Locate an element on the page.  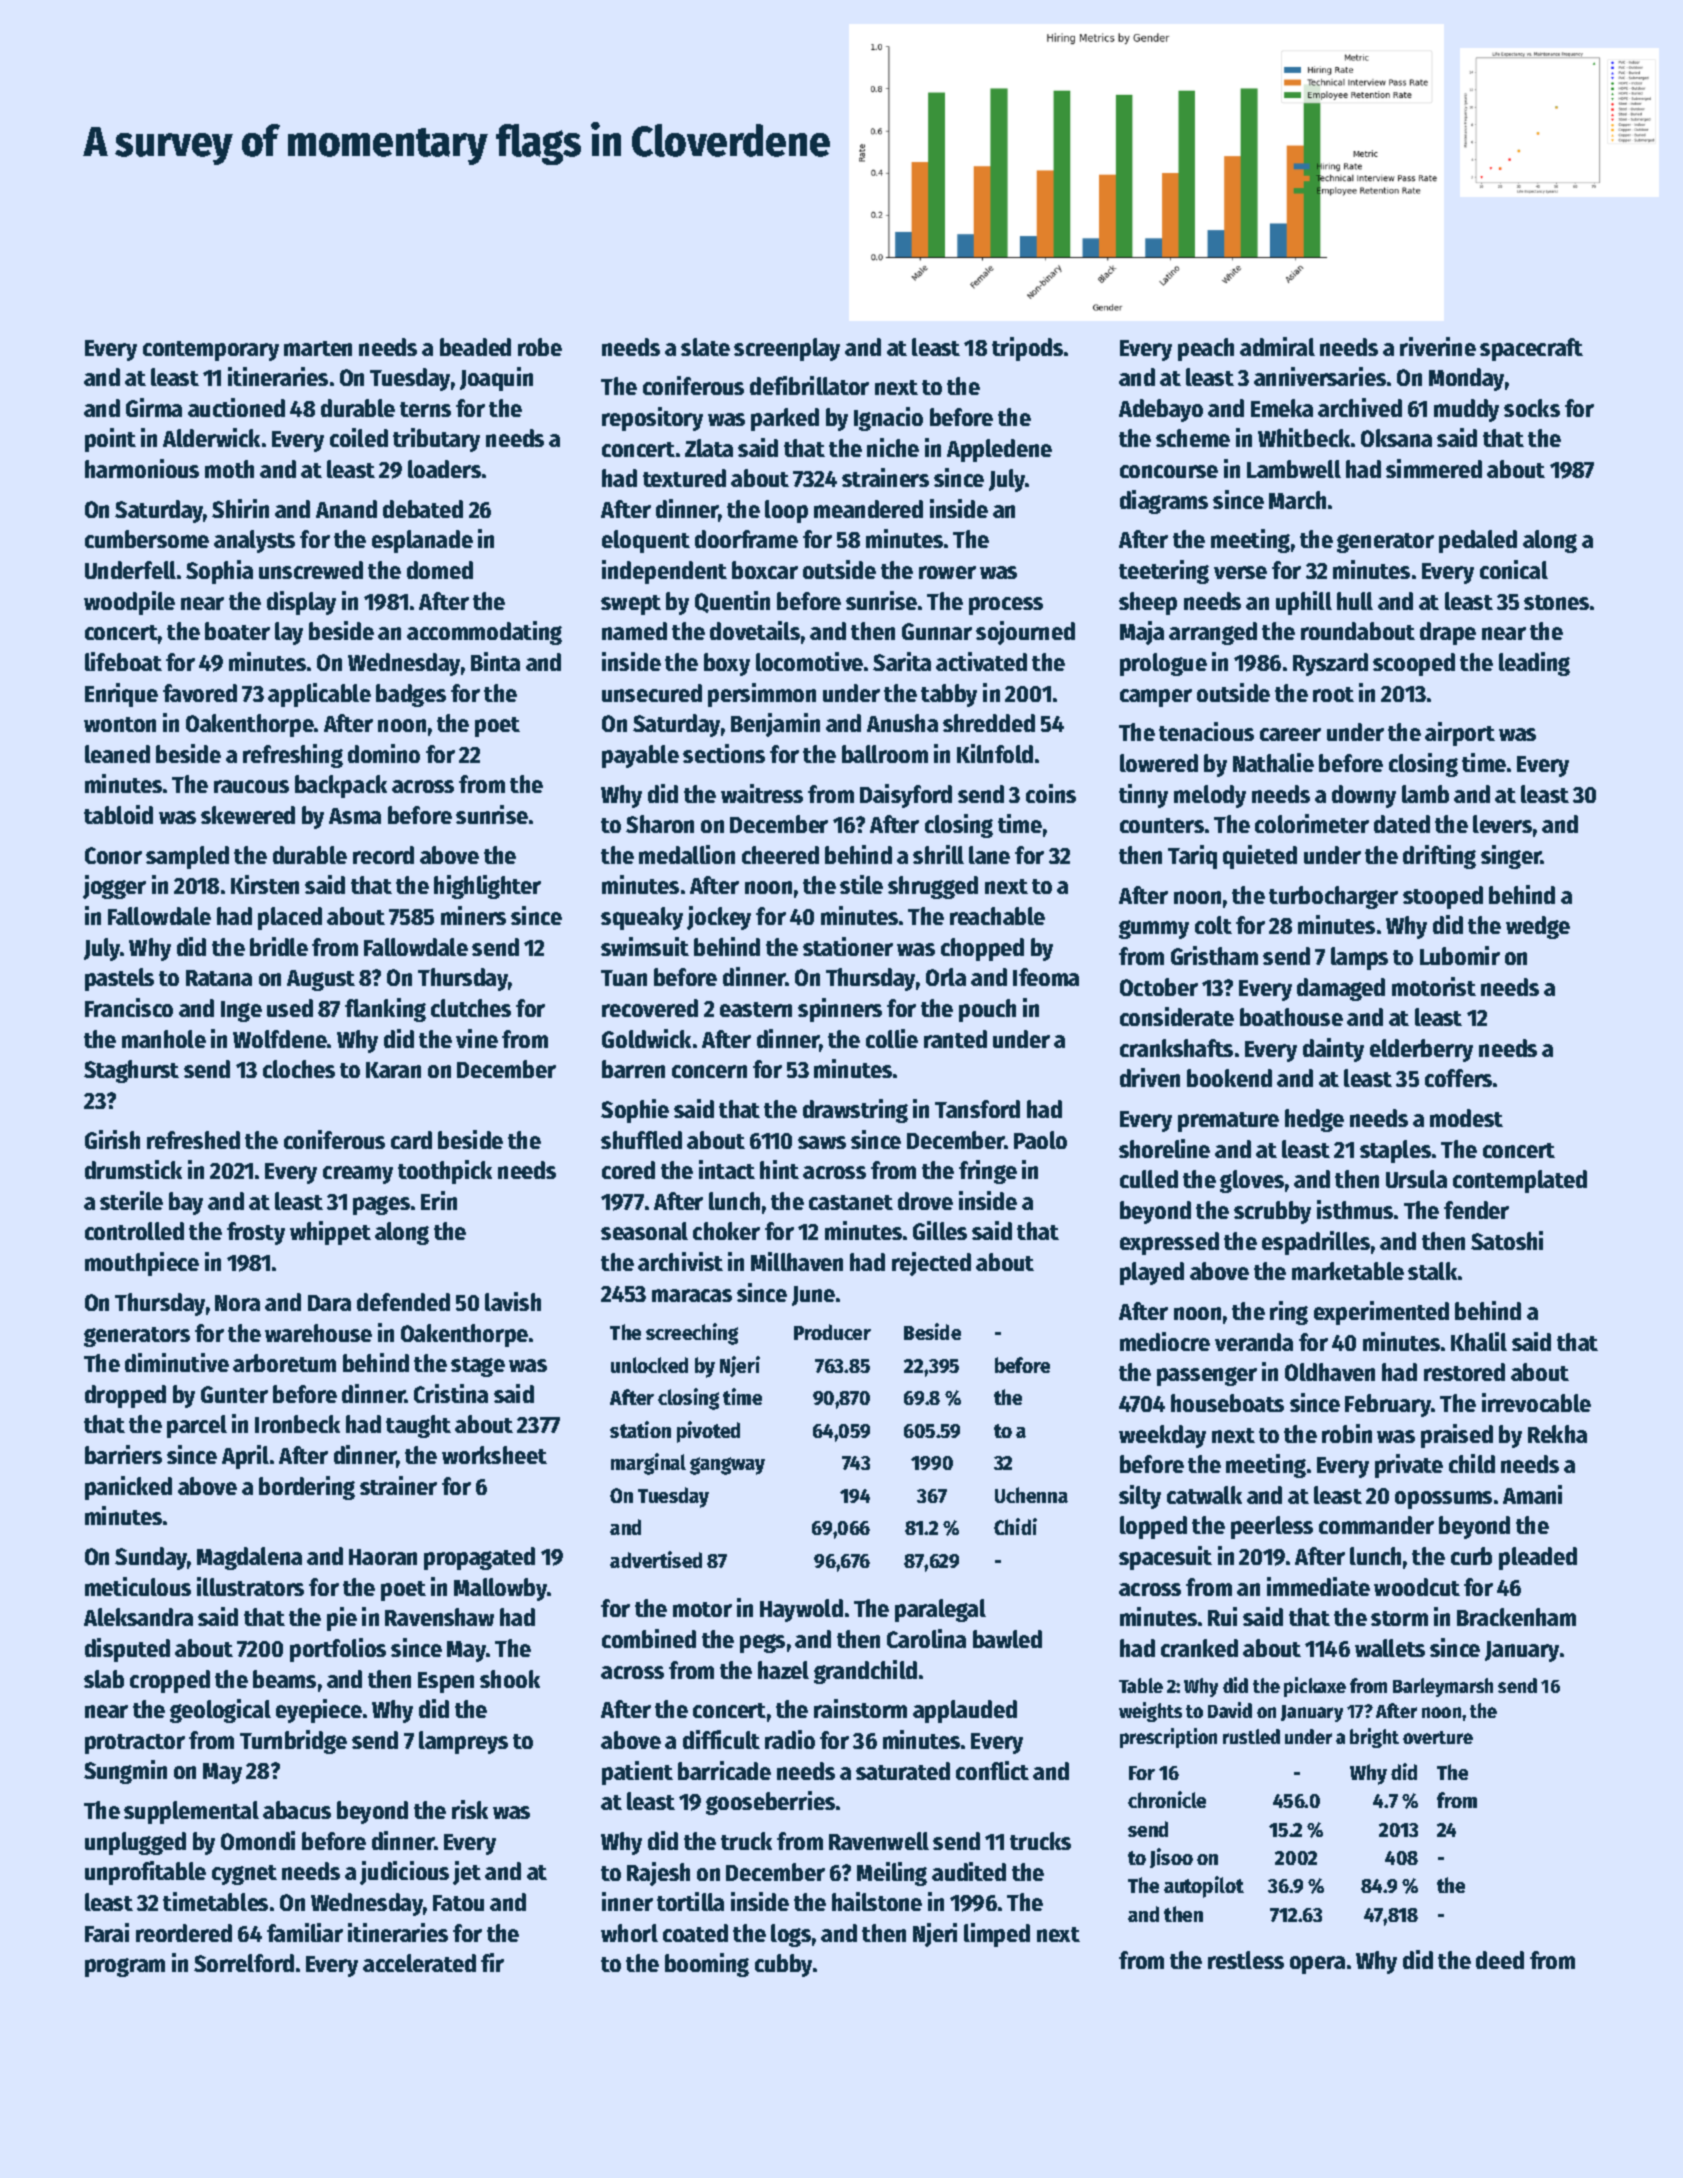
repository is located at coordinates (652, 419).
